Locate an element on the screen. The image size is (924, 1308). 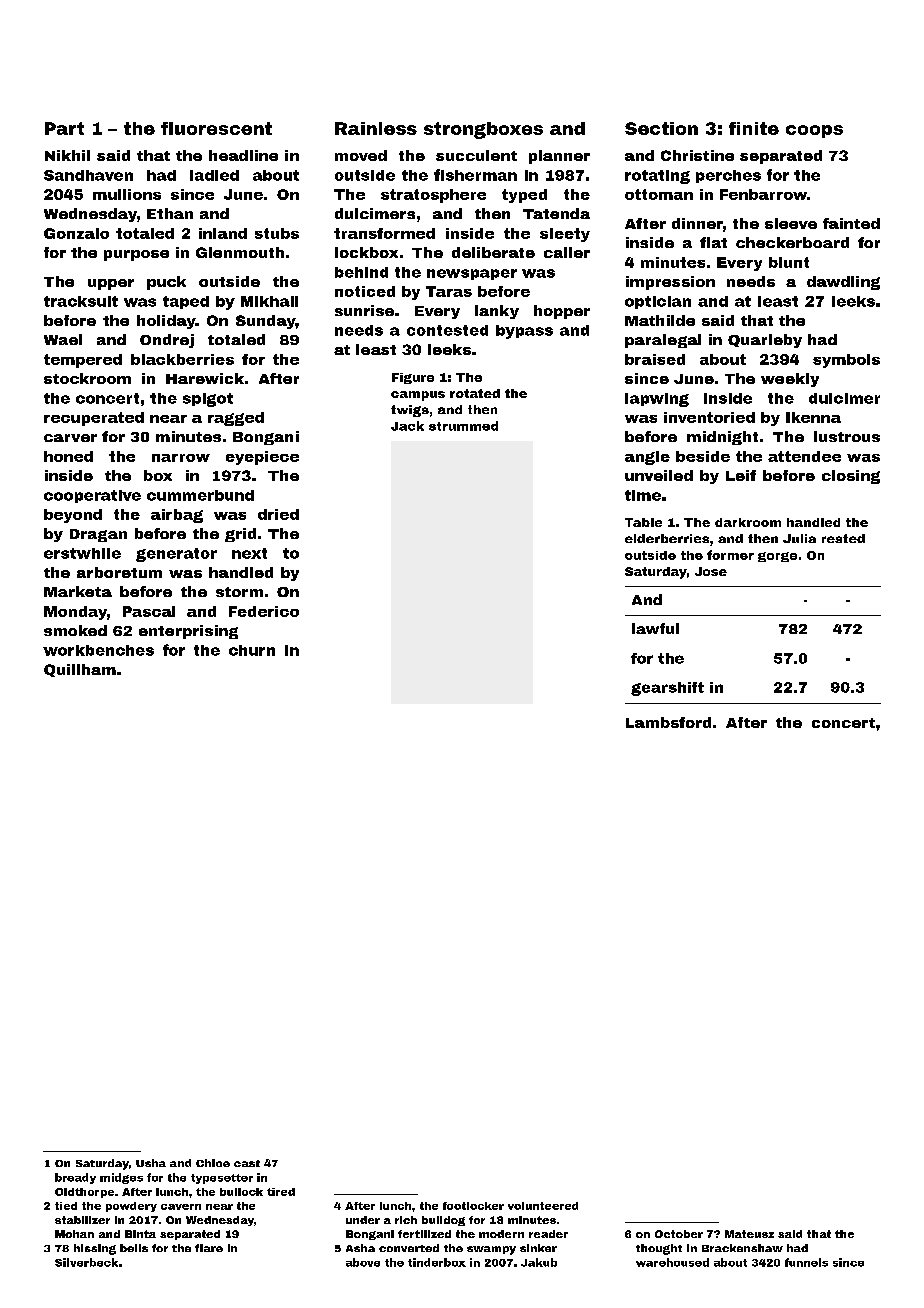
Jack is located at coordinates (407, 426).
